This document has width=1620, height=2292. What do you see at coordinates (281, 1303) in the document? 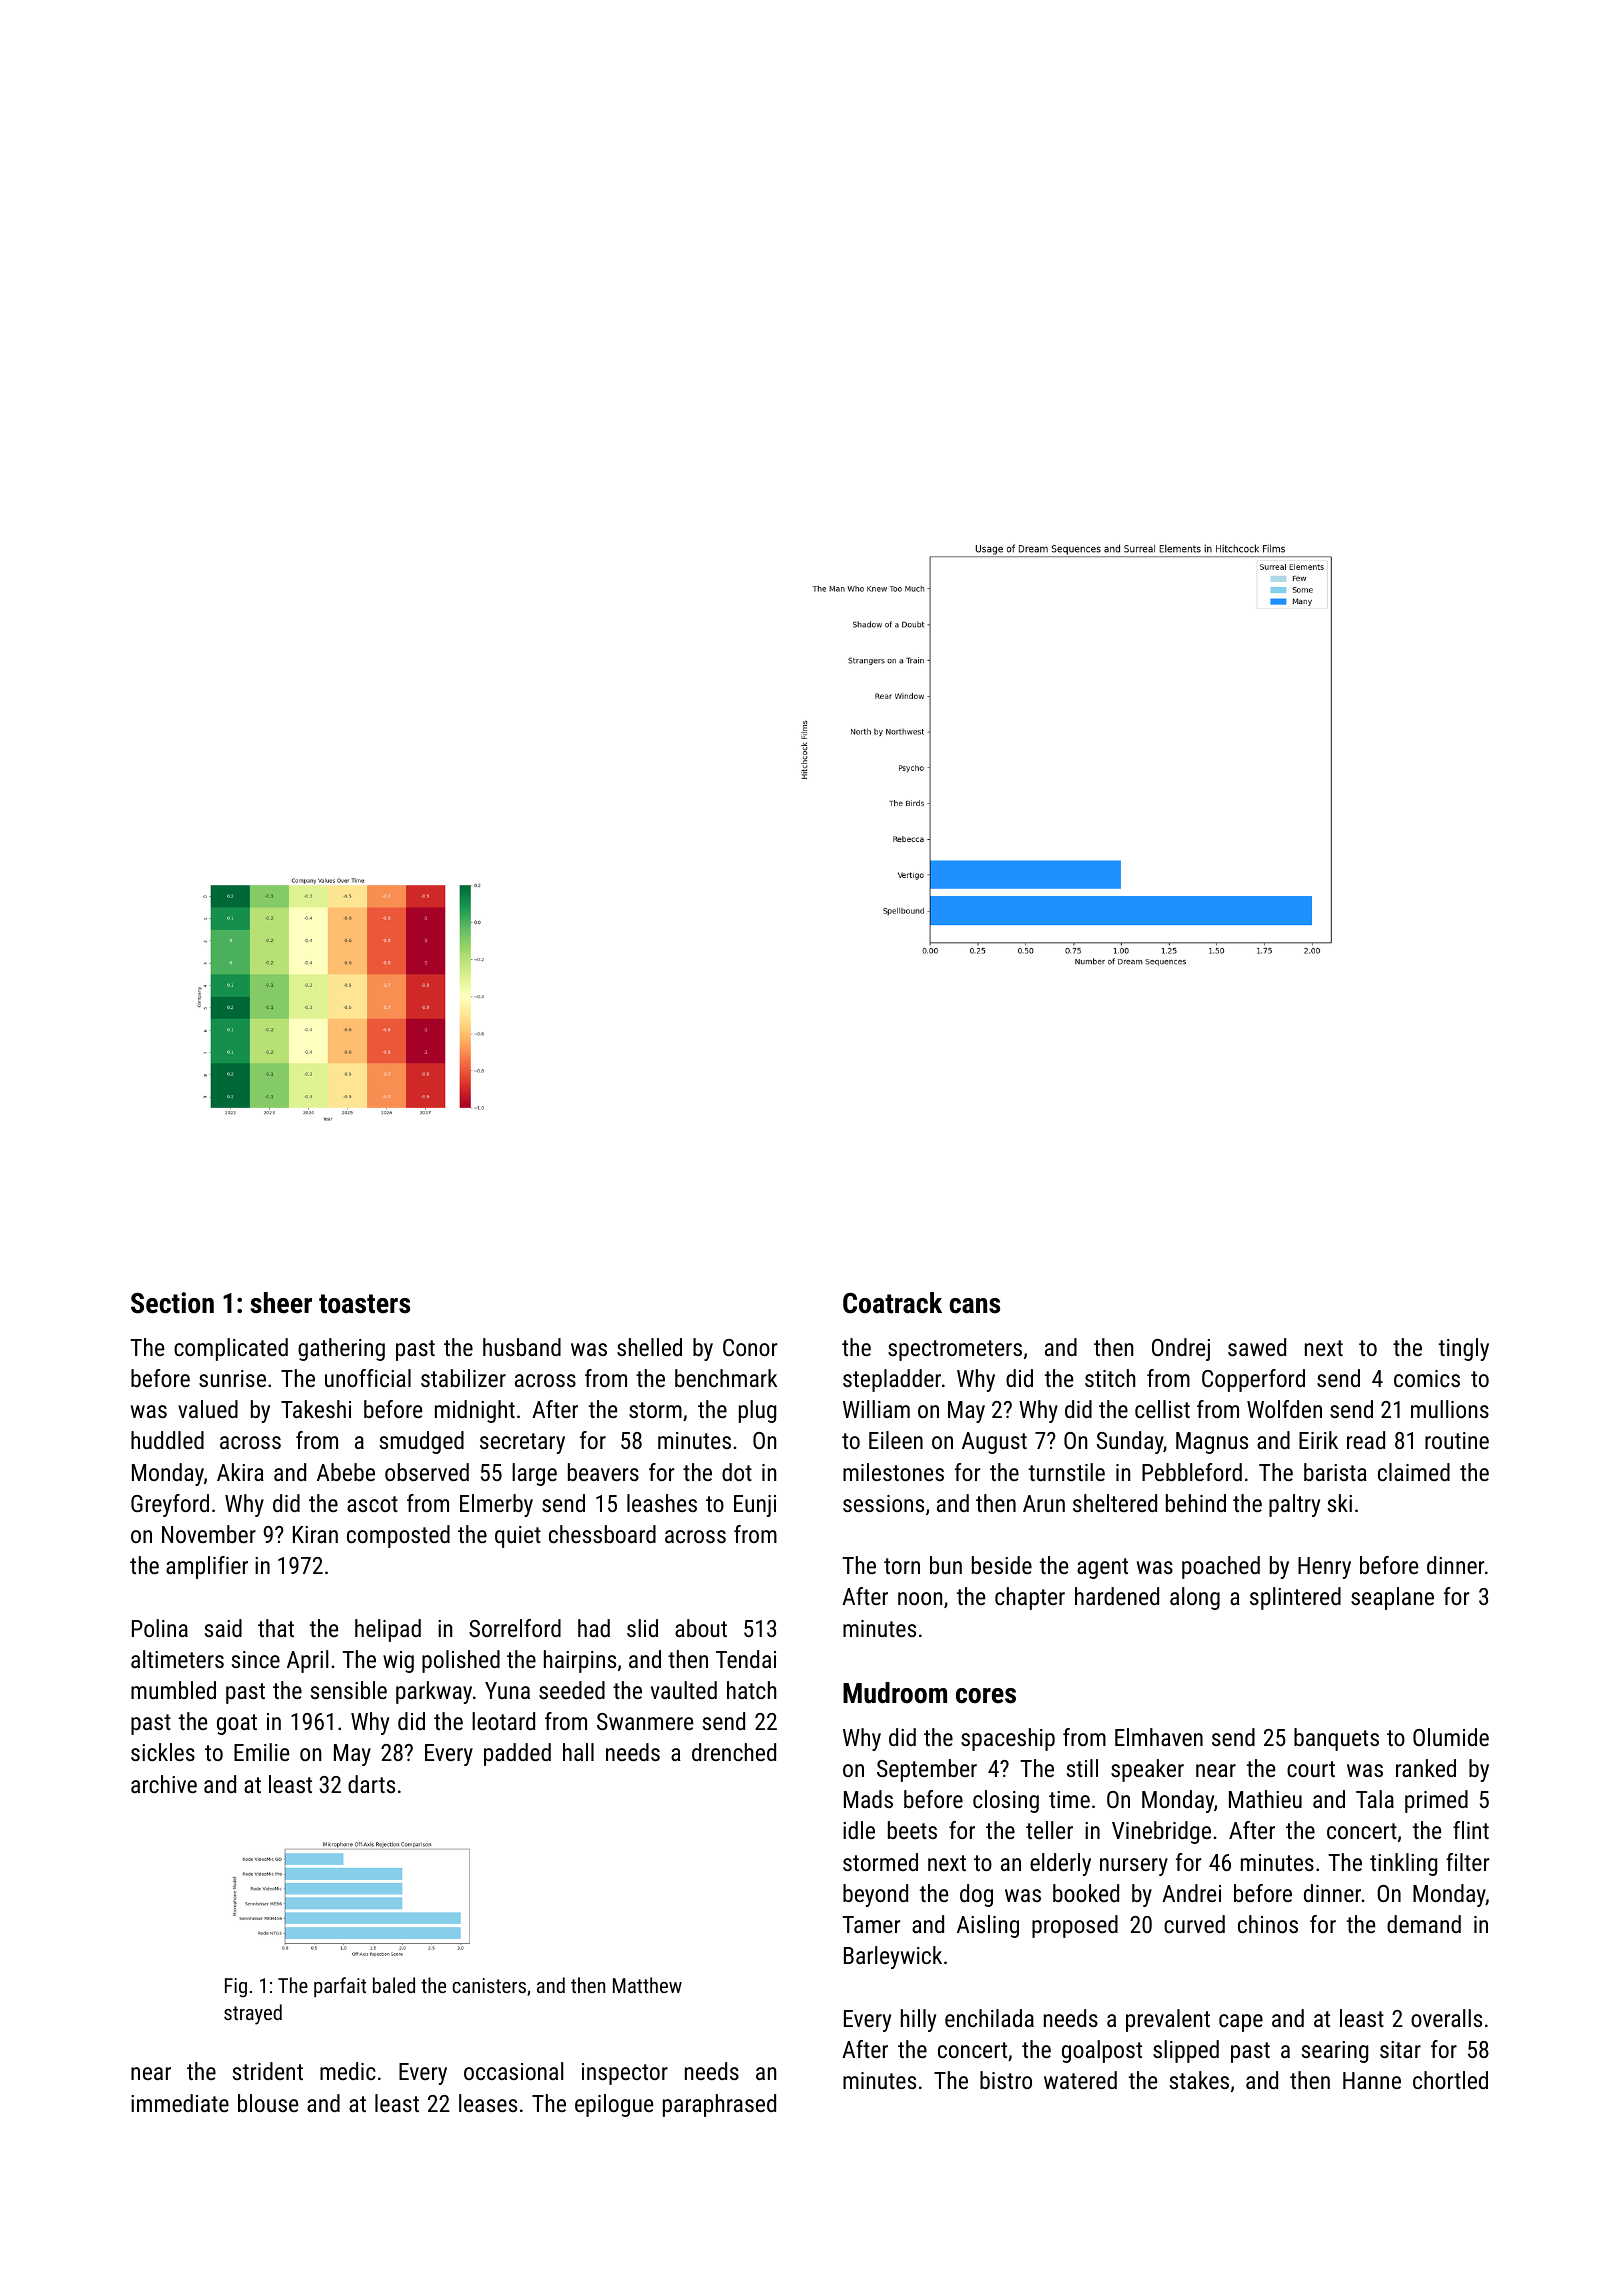
I see `sheer` at bounding box center [281, 1303].
